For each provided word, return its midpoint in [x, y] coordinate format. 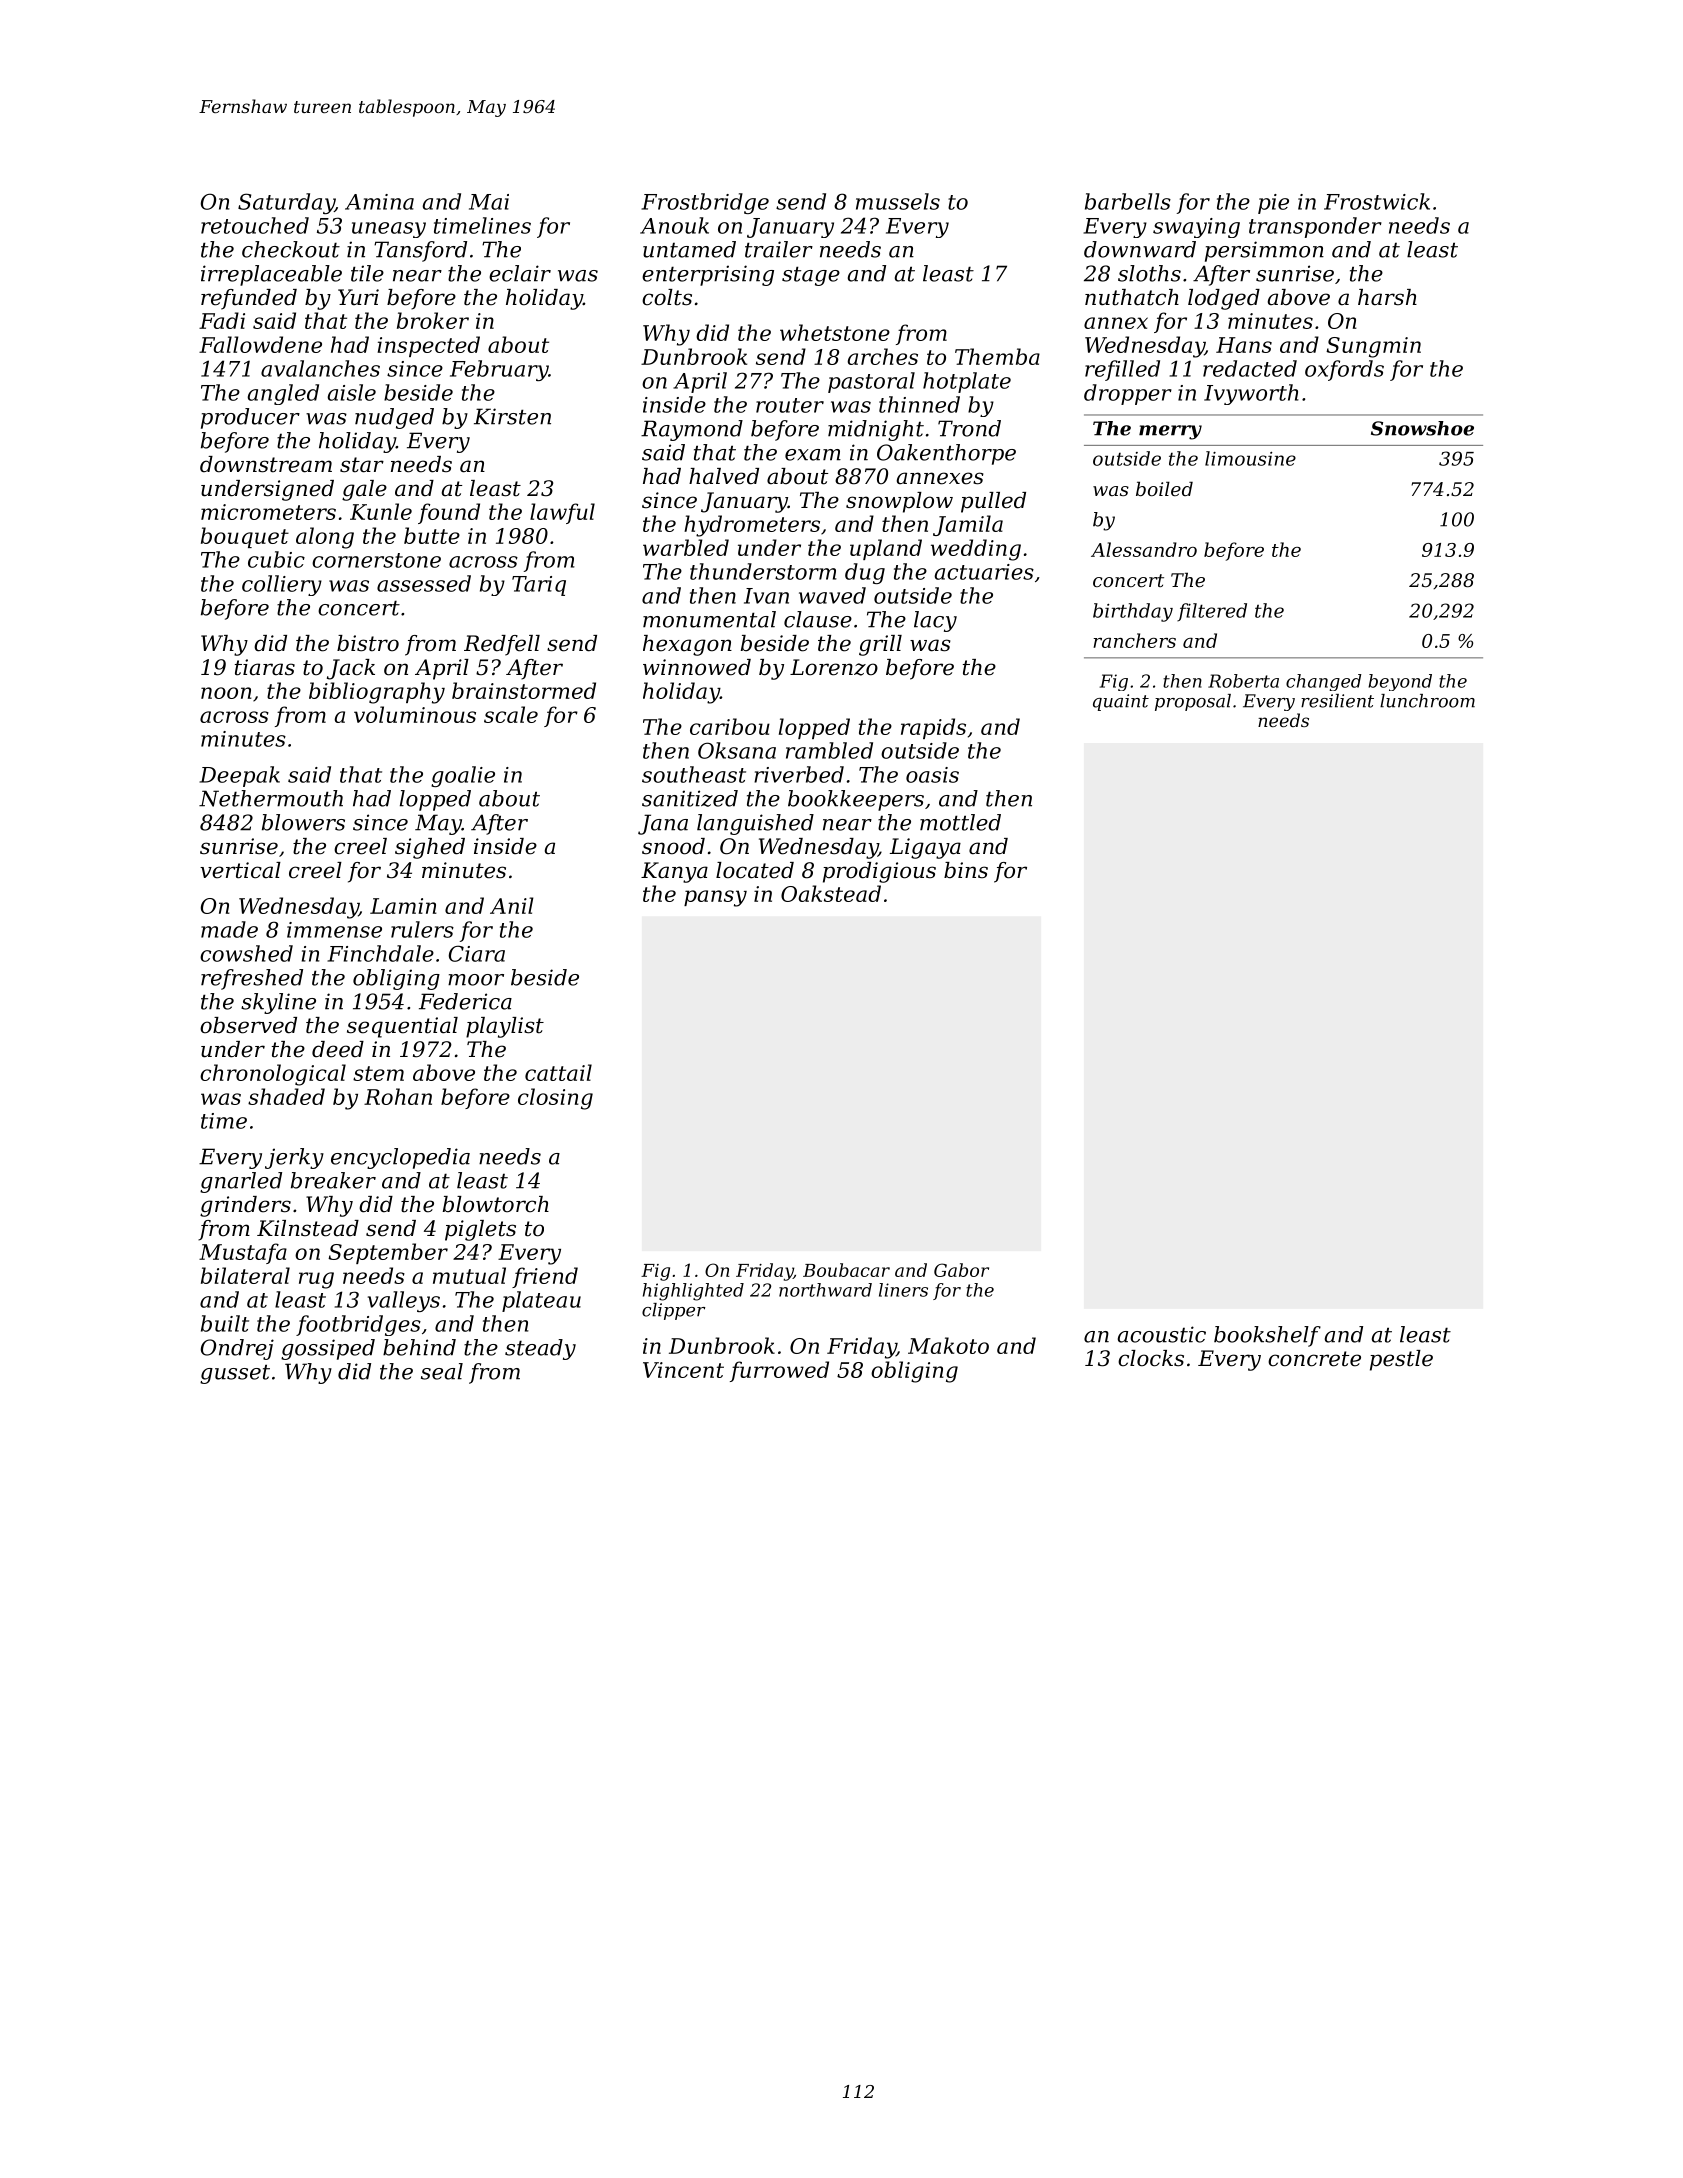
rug [316, 1280]
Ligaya [925, 848]
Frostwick [1377, 201]
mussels [898, 201]
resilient [1337, 701]
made [229, 929]
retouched [255, 225]
